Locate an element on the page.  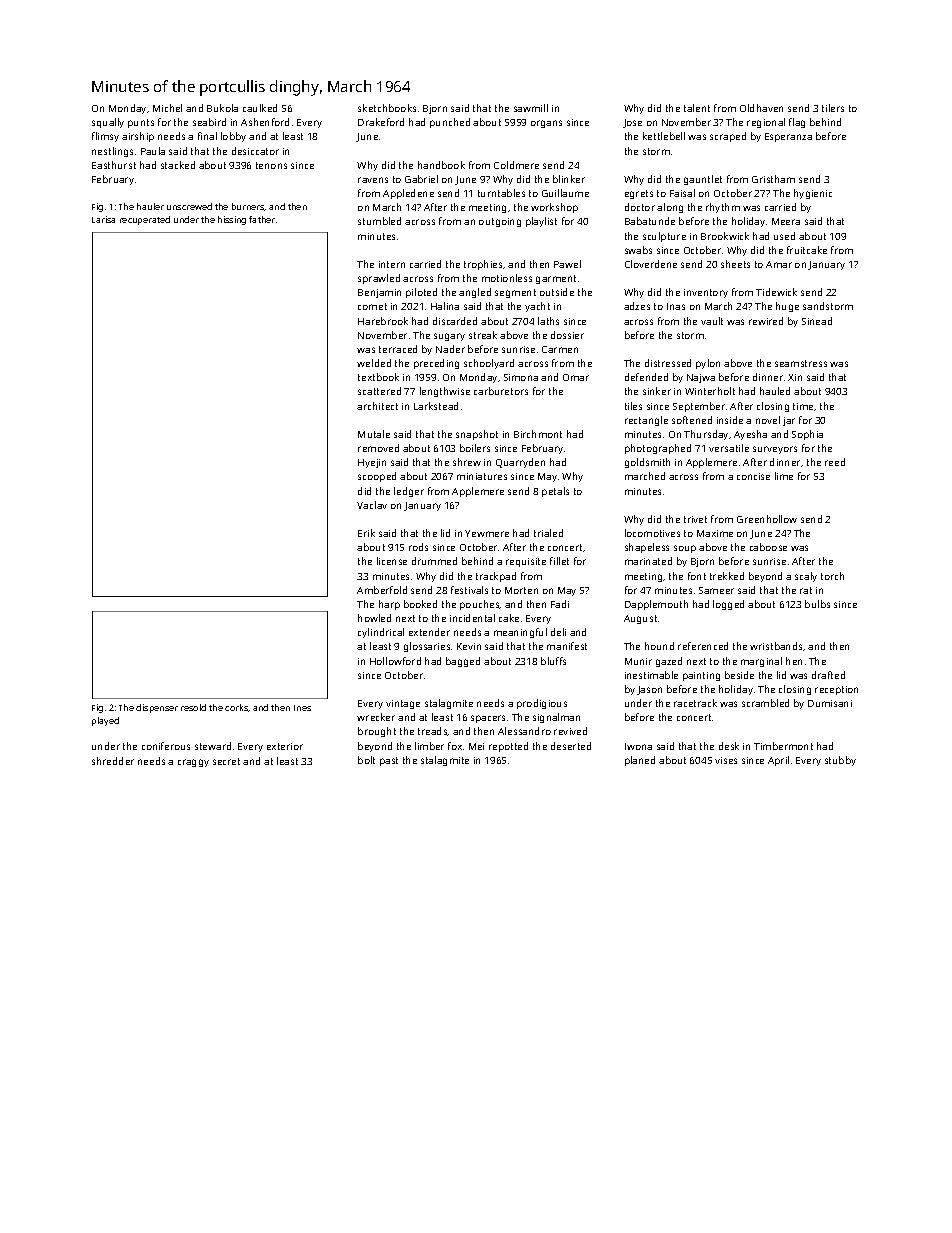
Michel is located at coordinates (167, 108).
